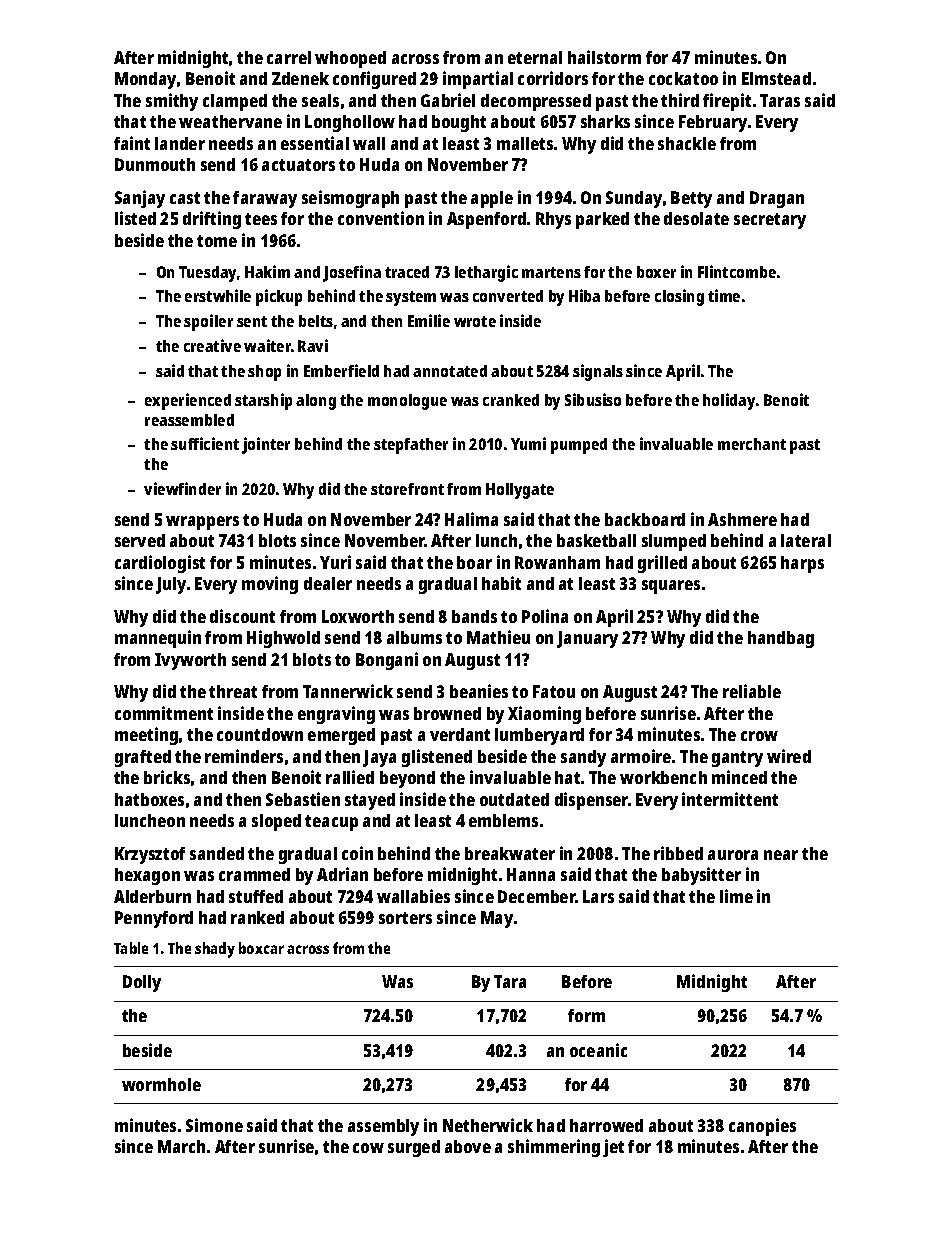 The width and height of the page is (952, 1233). What do you see at coordinates (405, 918) in the page?
I see `sorters` at bounding box center [405, 918].
